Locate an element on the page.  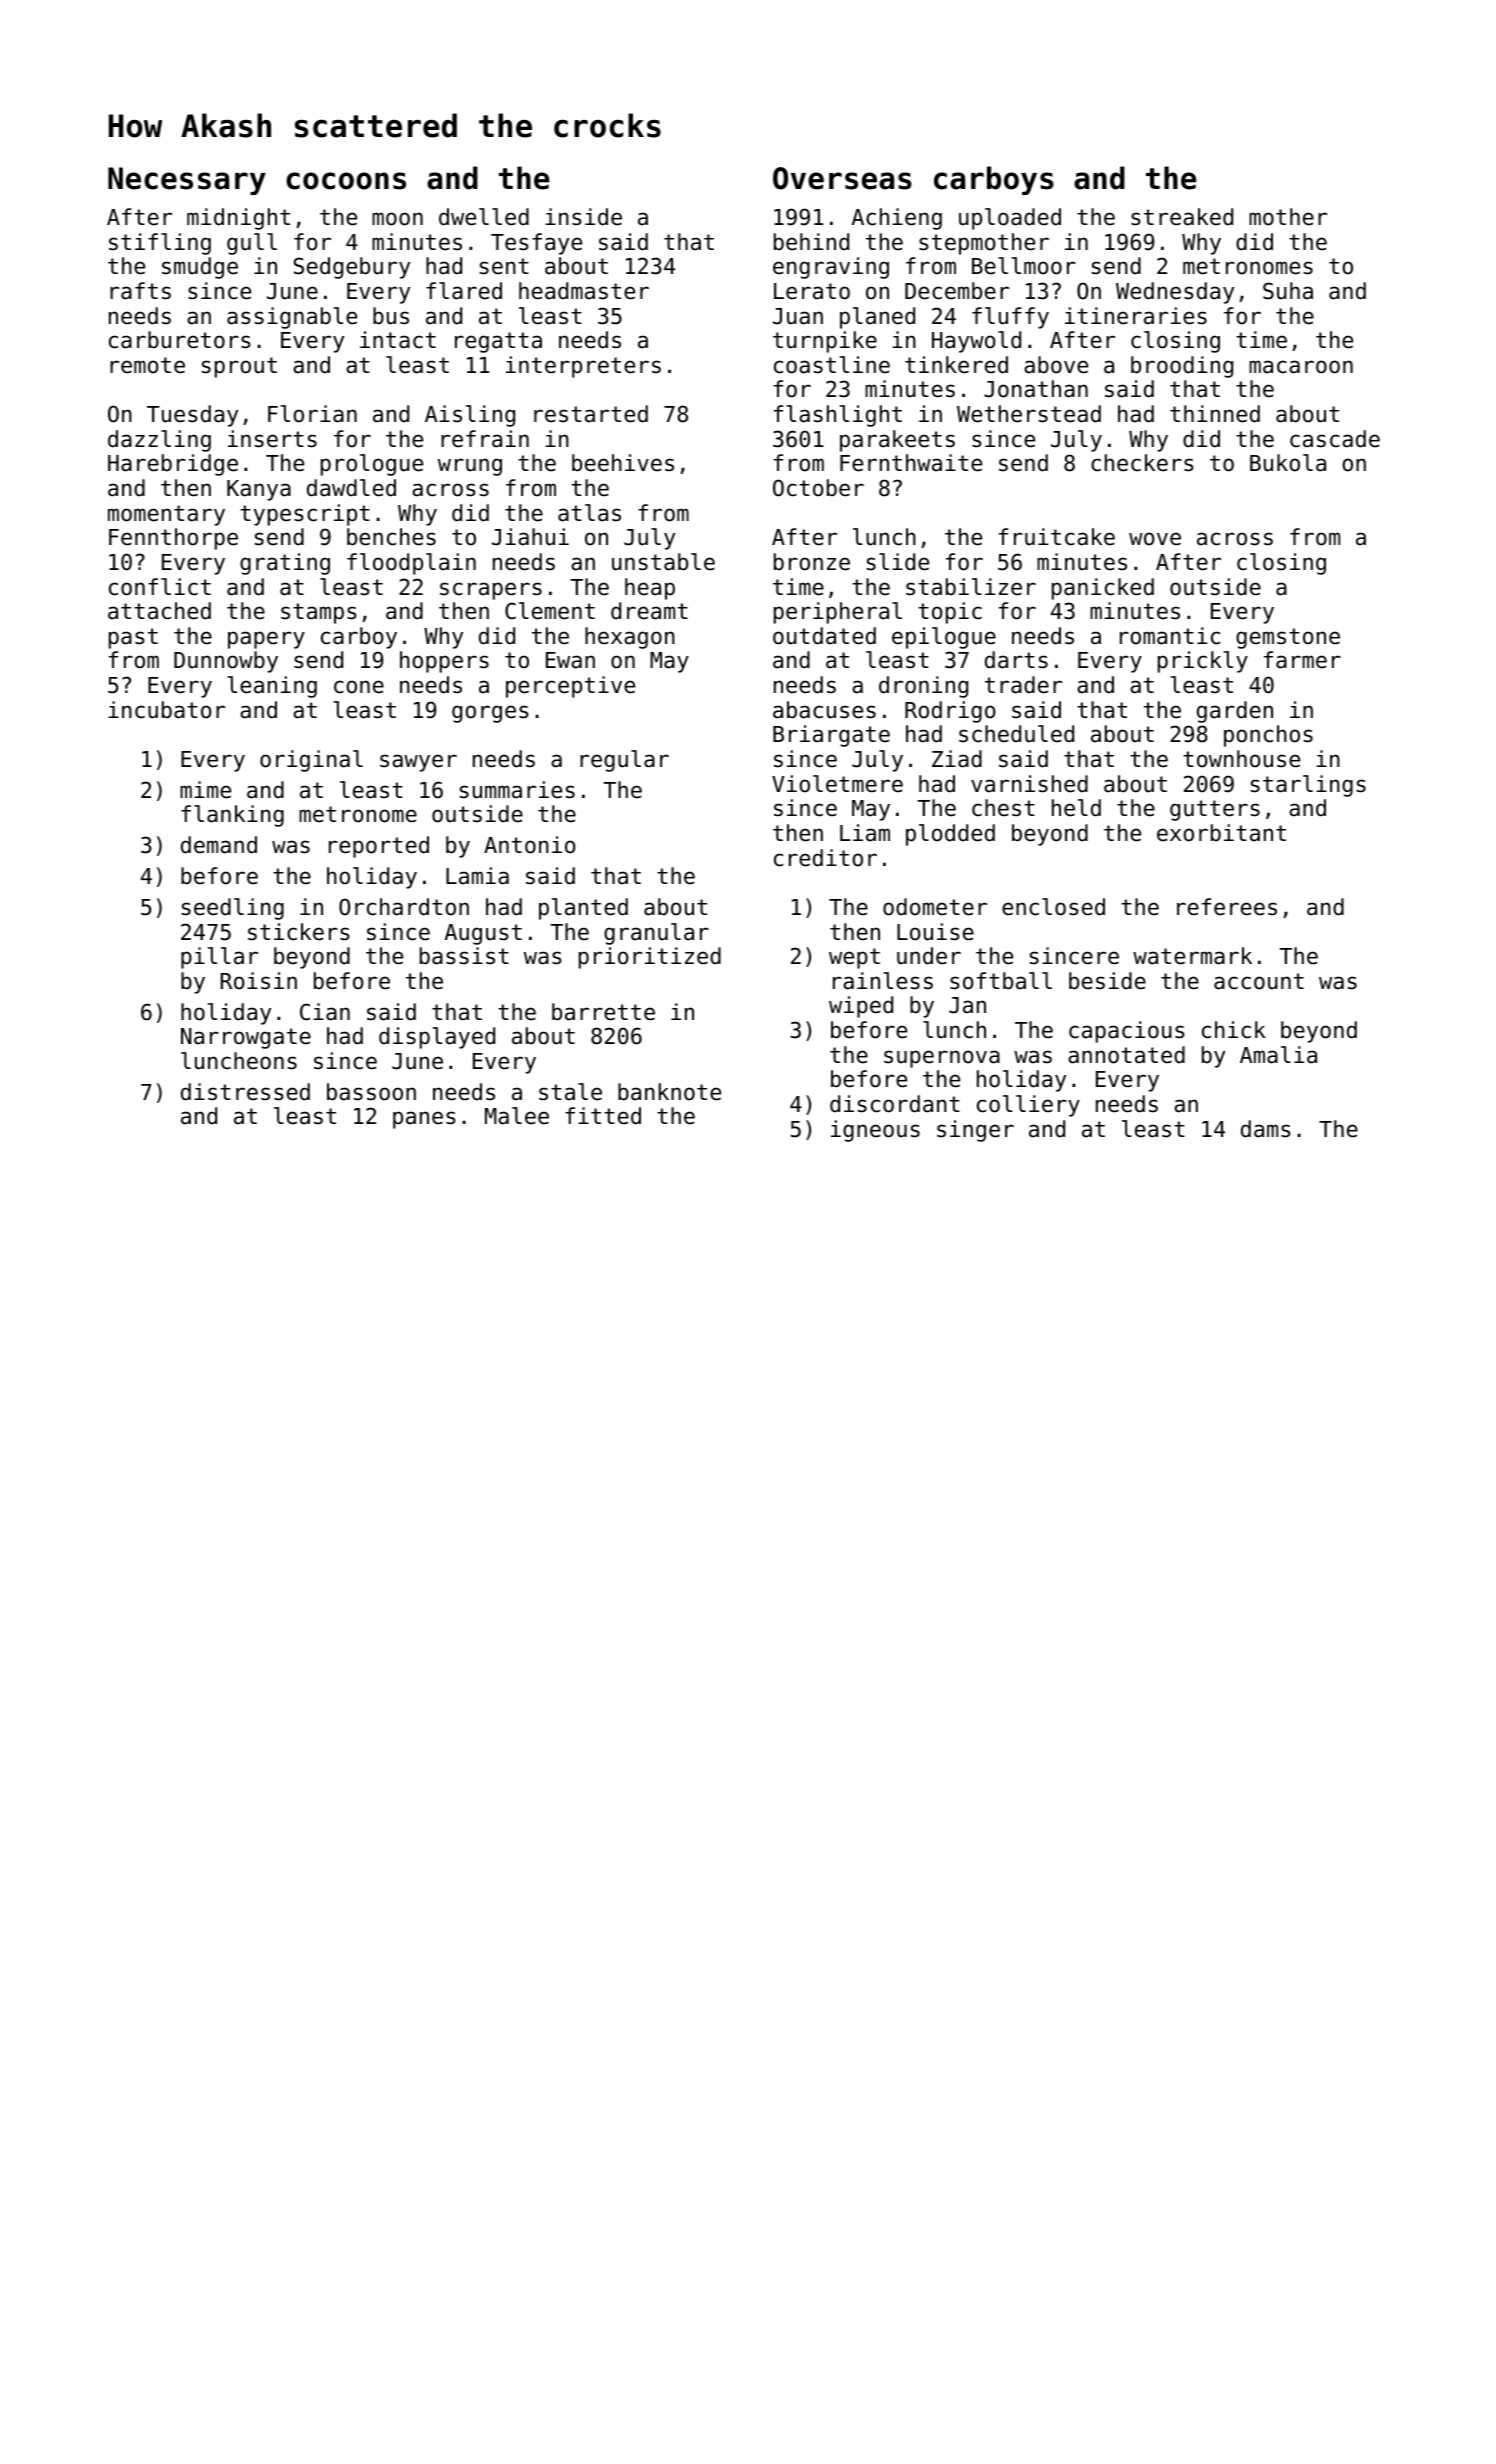
Overseas is located at coordinates (842, 178).
